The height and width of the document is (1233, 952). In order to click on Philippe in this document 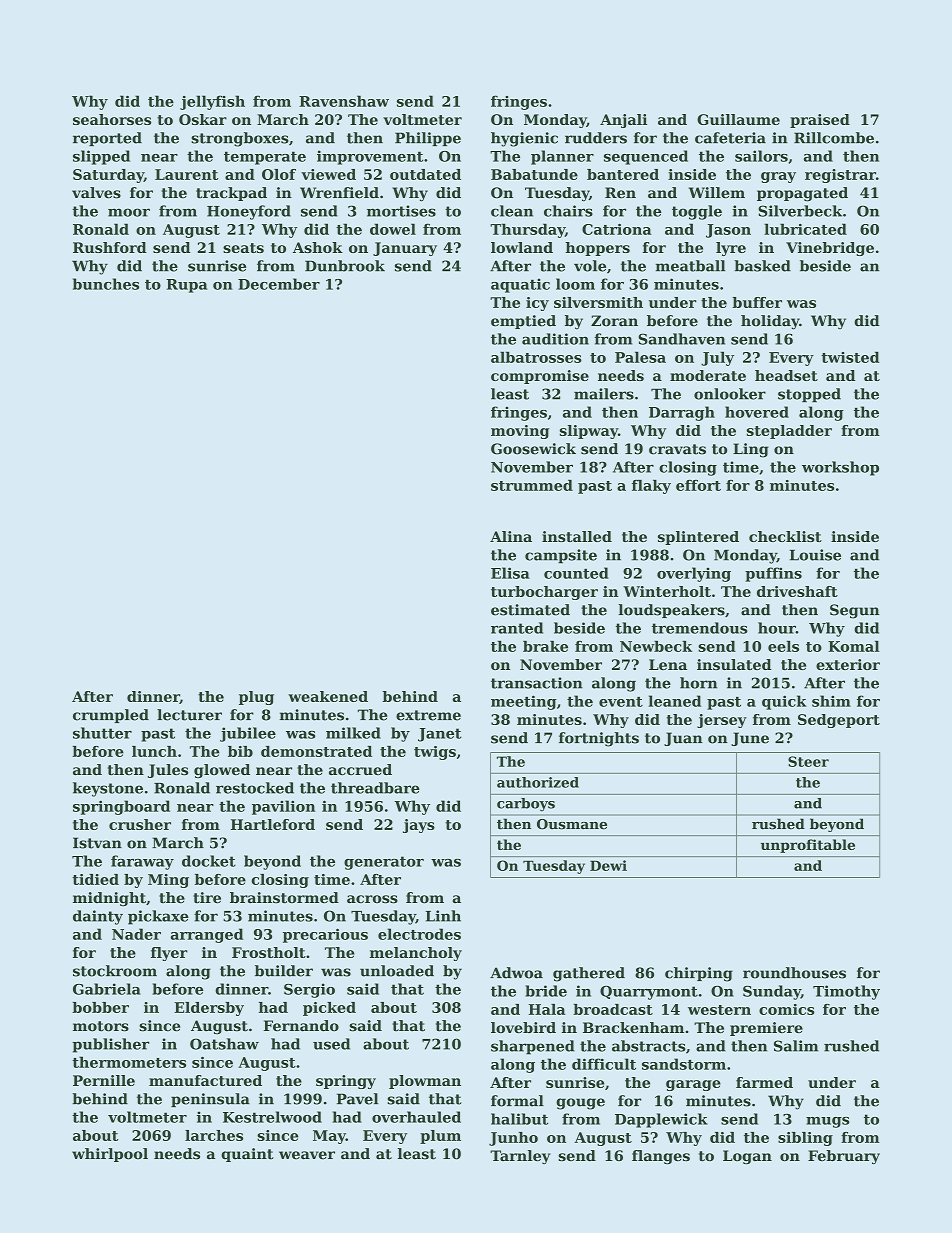, I will do `click(428, 139)`.
